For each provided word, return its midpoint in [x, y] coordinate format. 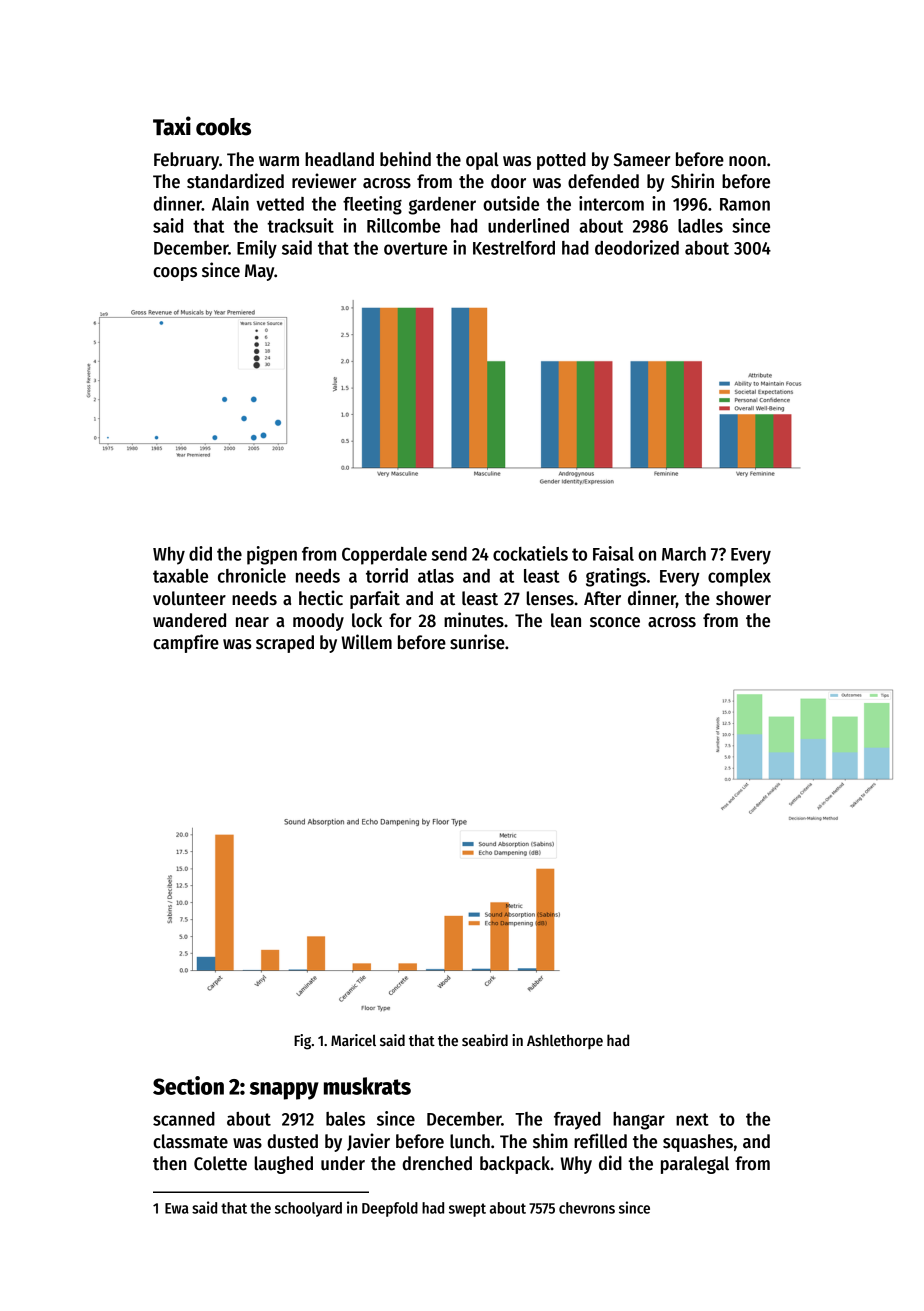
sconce [615, 622]
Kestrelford [514, 248]
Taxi [172, 126]
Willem [366, 642]
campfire [186, 643]
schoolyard [308, 1209]
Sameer [642, 160]
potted [561, 161]
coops [175, 274]
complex [739, 578]
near [252, 622]
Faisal [613, 553]
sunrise [477, 642]
